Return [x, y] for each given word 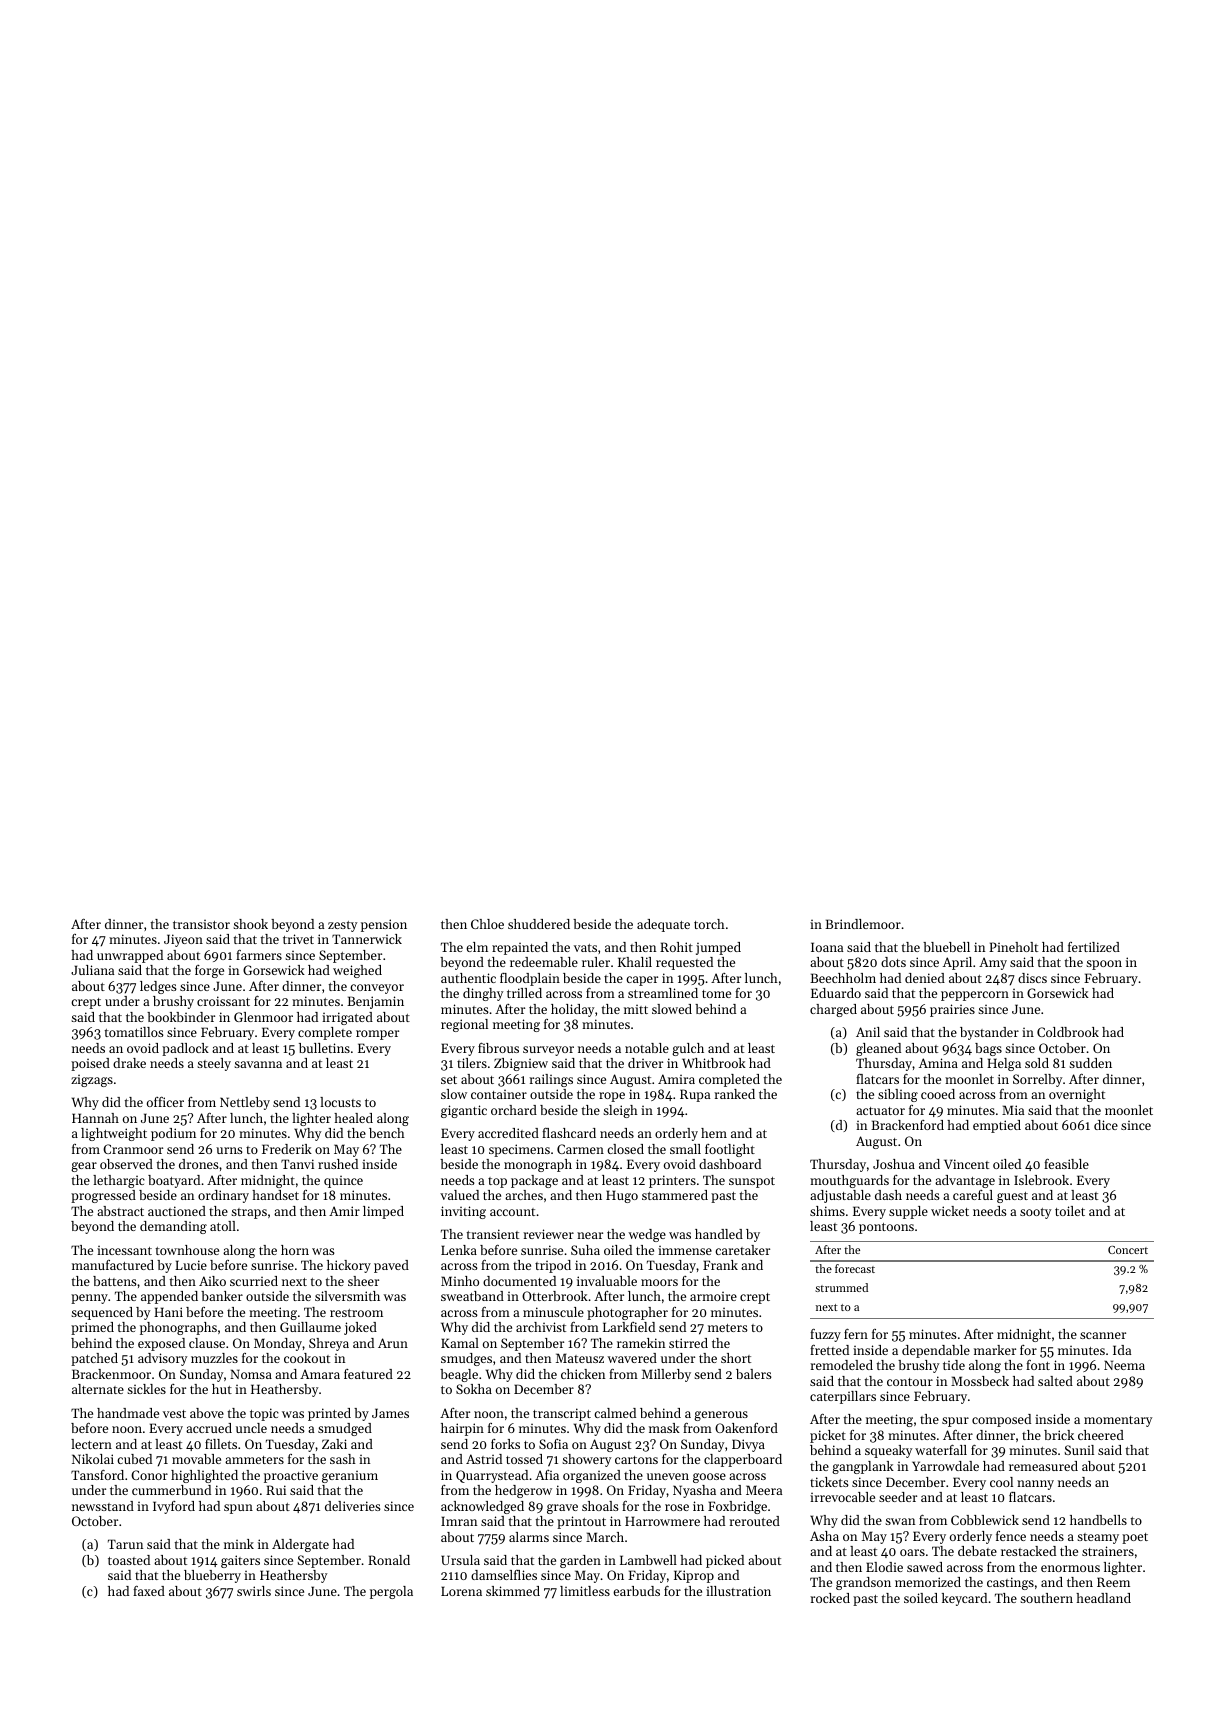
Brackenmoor [111, 1374]
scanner [1103, 1335]
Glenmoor [263, 1017]
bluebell [946, 947]
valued [459, 1195]
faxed [149, 1591]
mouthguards [849, 1181]
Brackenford [907, 1125]
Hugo [622, 1196]
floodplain [530, 979]
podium [173, 1134]
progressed [103, 1196]
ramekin [641, 1343]
